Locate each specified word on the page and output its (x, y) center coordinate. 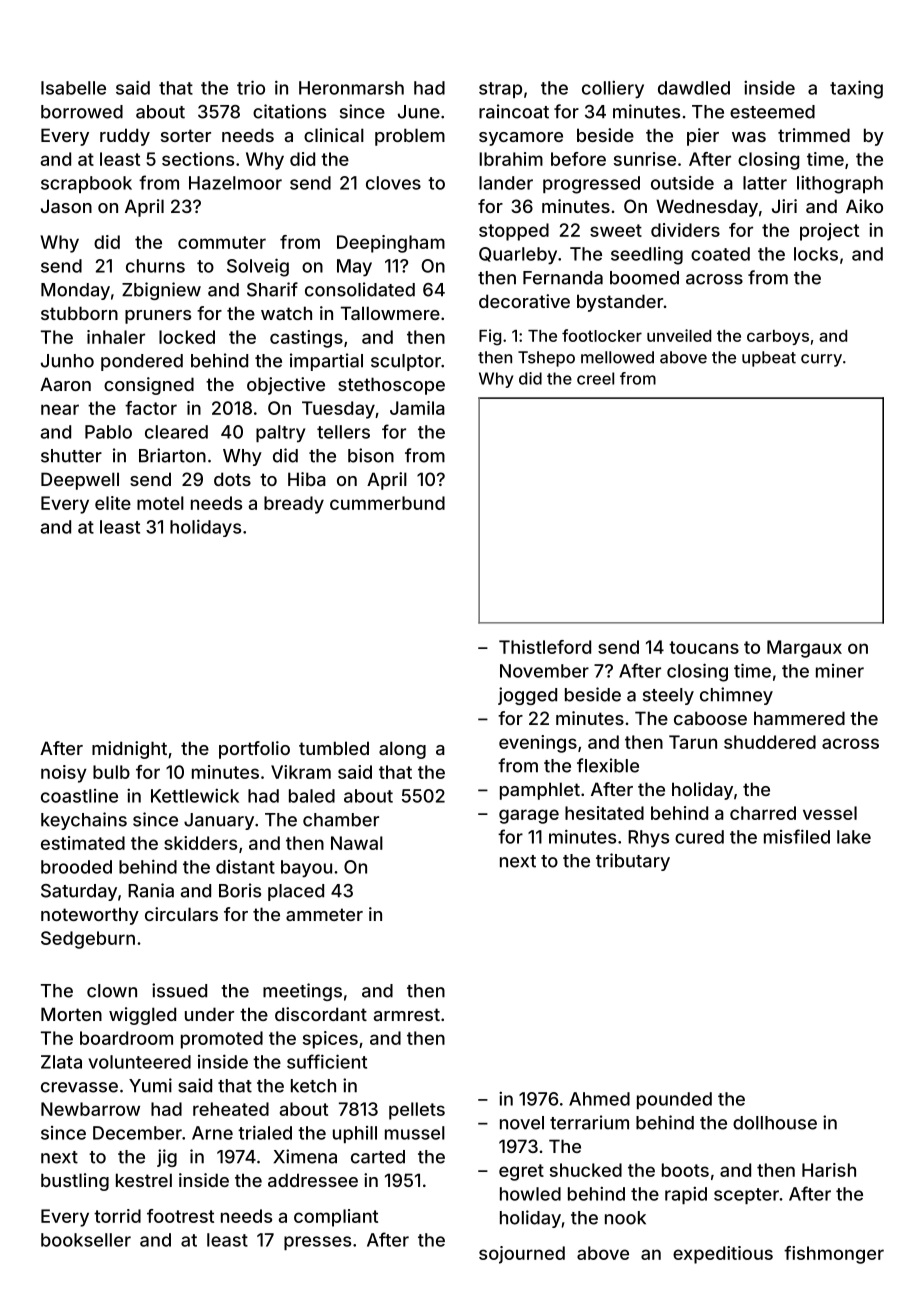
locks (816, 254)
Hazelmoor (235, 183)
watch (286, 313)
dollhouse (775, 1123)
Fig (490, 337)
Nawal (357, 843)
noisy (64, 774)
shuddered (770, 742)
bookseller (86, 1240)
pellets (417, 1111)
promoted (222, 1040)
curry (821, 360)
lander (506, 183)
